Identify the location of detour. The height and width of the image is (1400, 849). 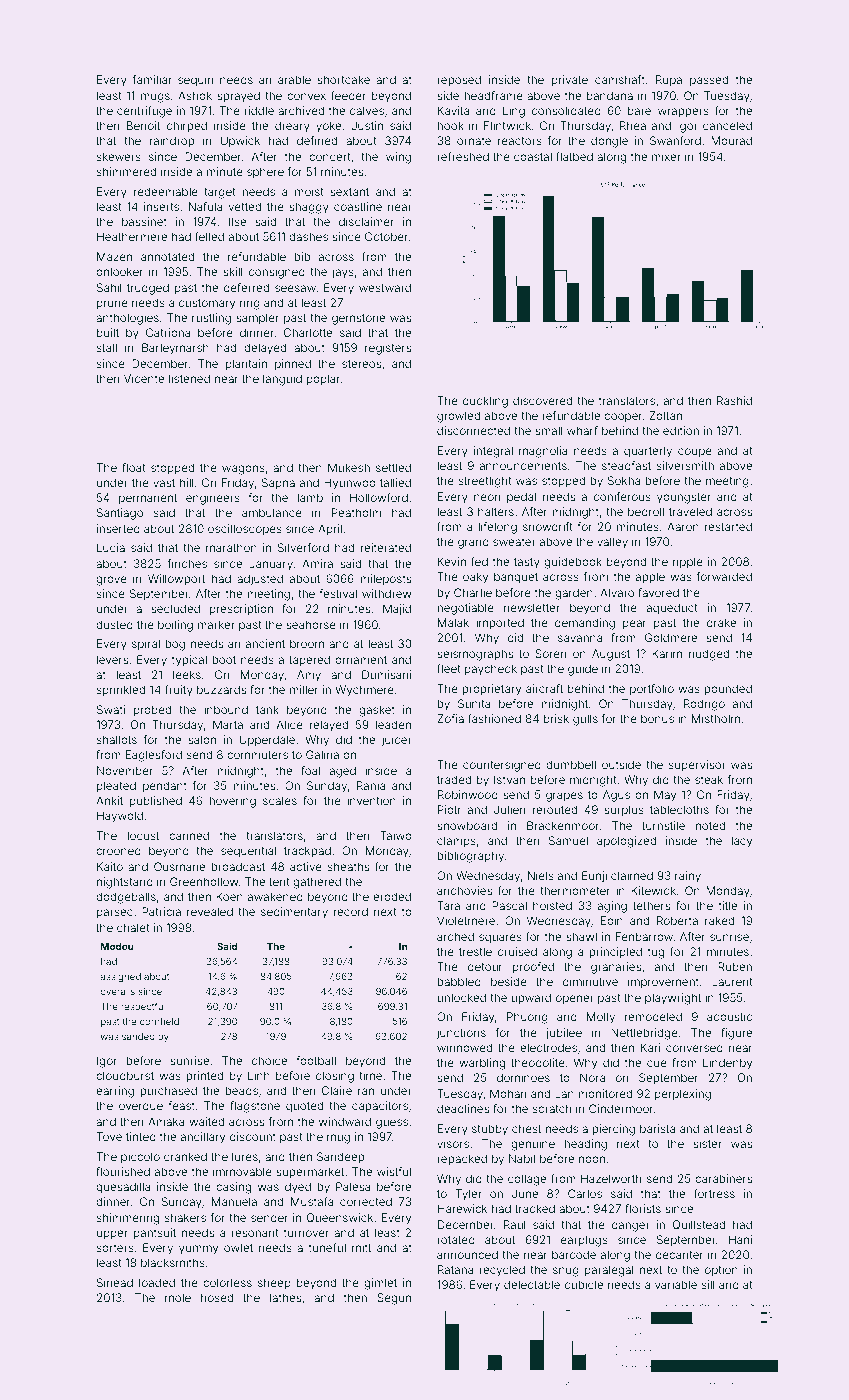
(485, 966).
